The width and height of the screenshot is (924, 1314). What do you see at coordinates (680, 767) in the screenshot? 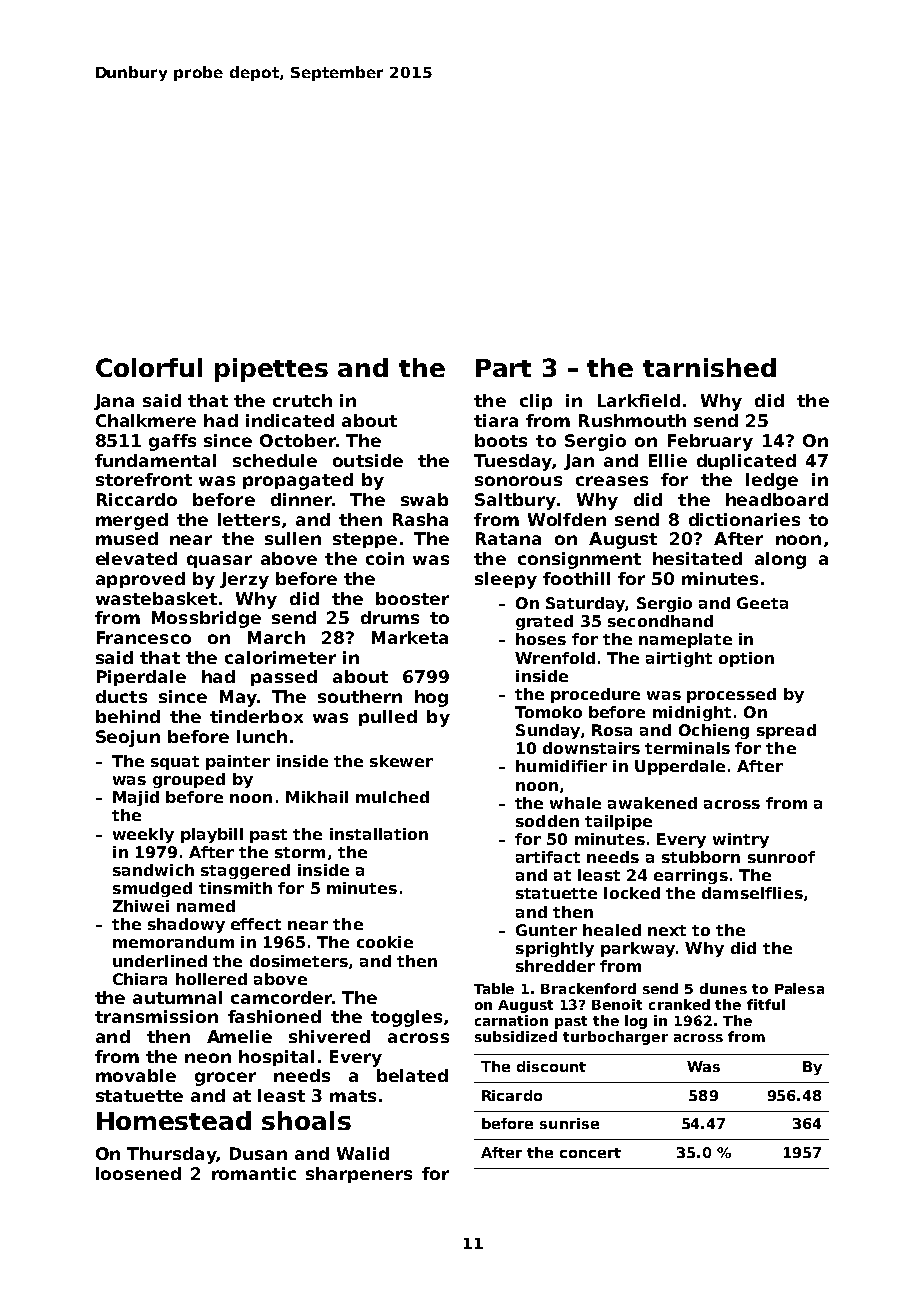
I see `Upperdale` at bounding box center [680, 767].
